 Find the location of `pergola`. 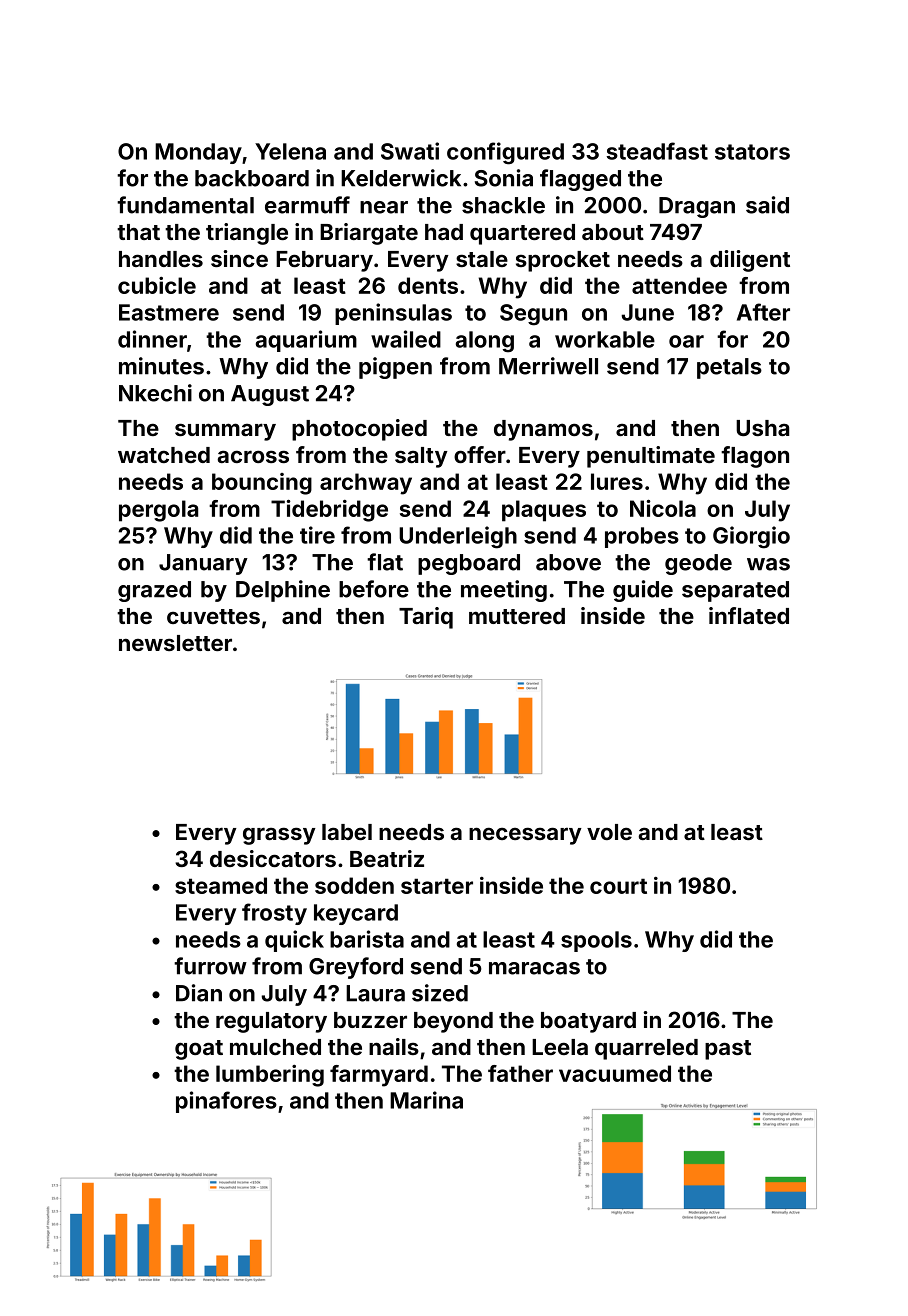

pergola is located at coordinates (158, 511).
